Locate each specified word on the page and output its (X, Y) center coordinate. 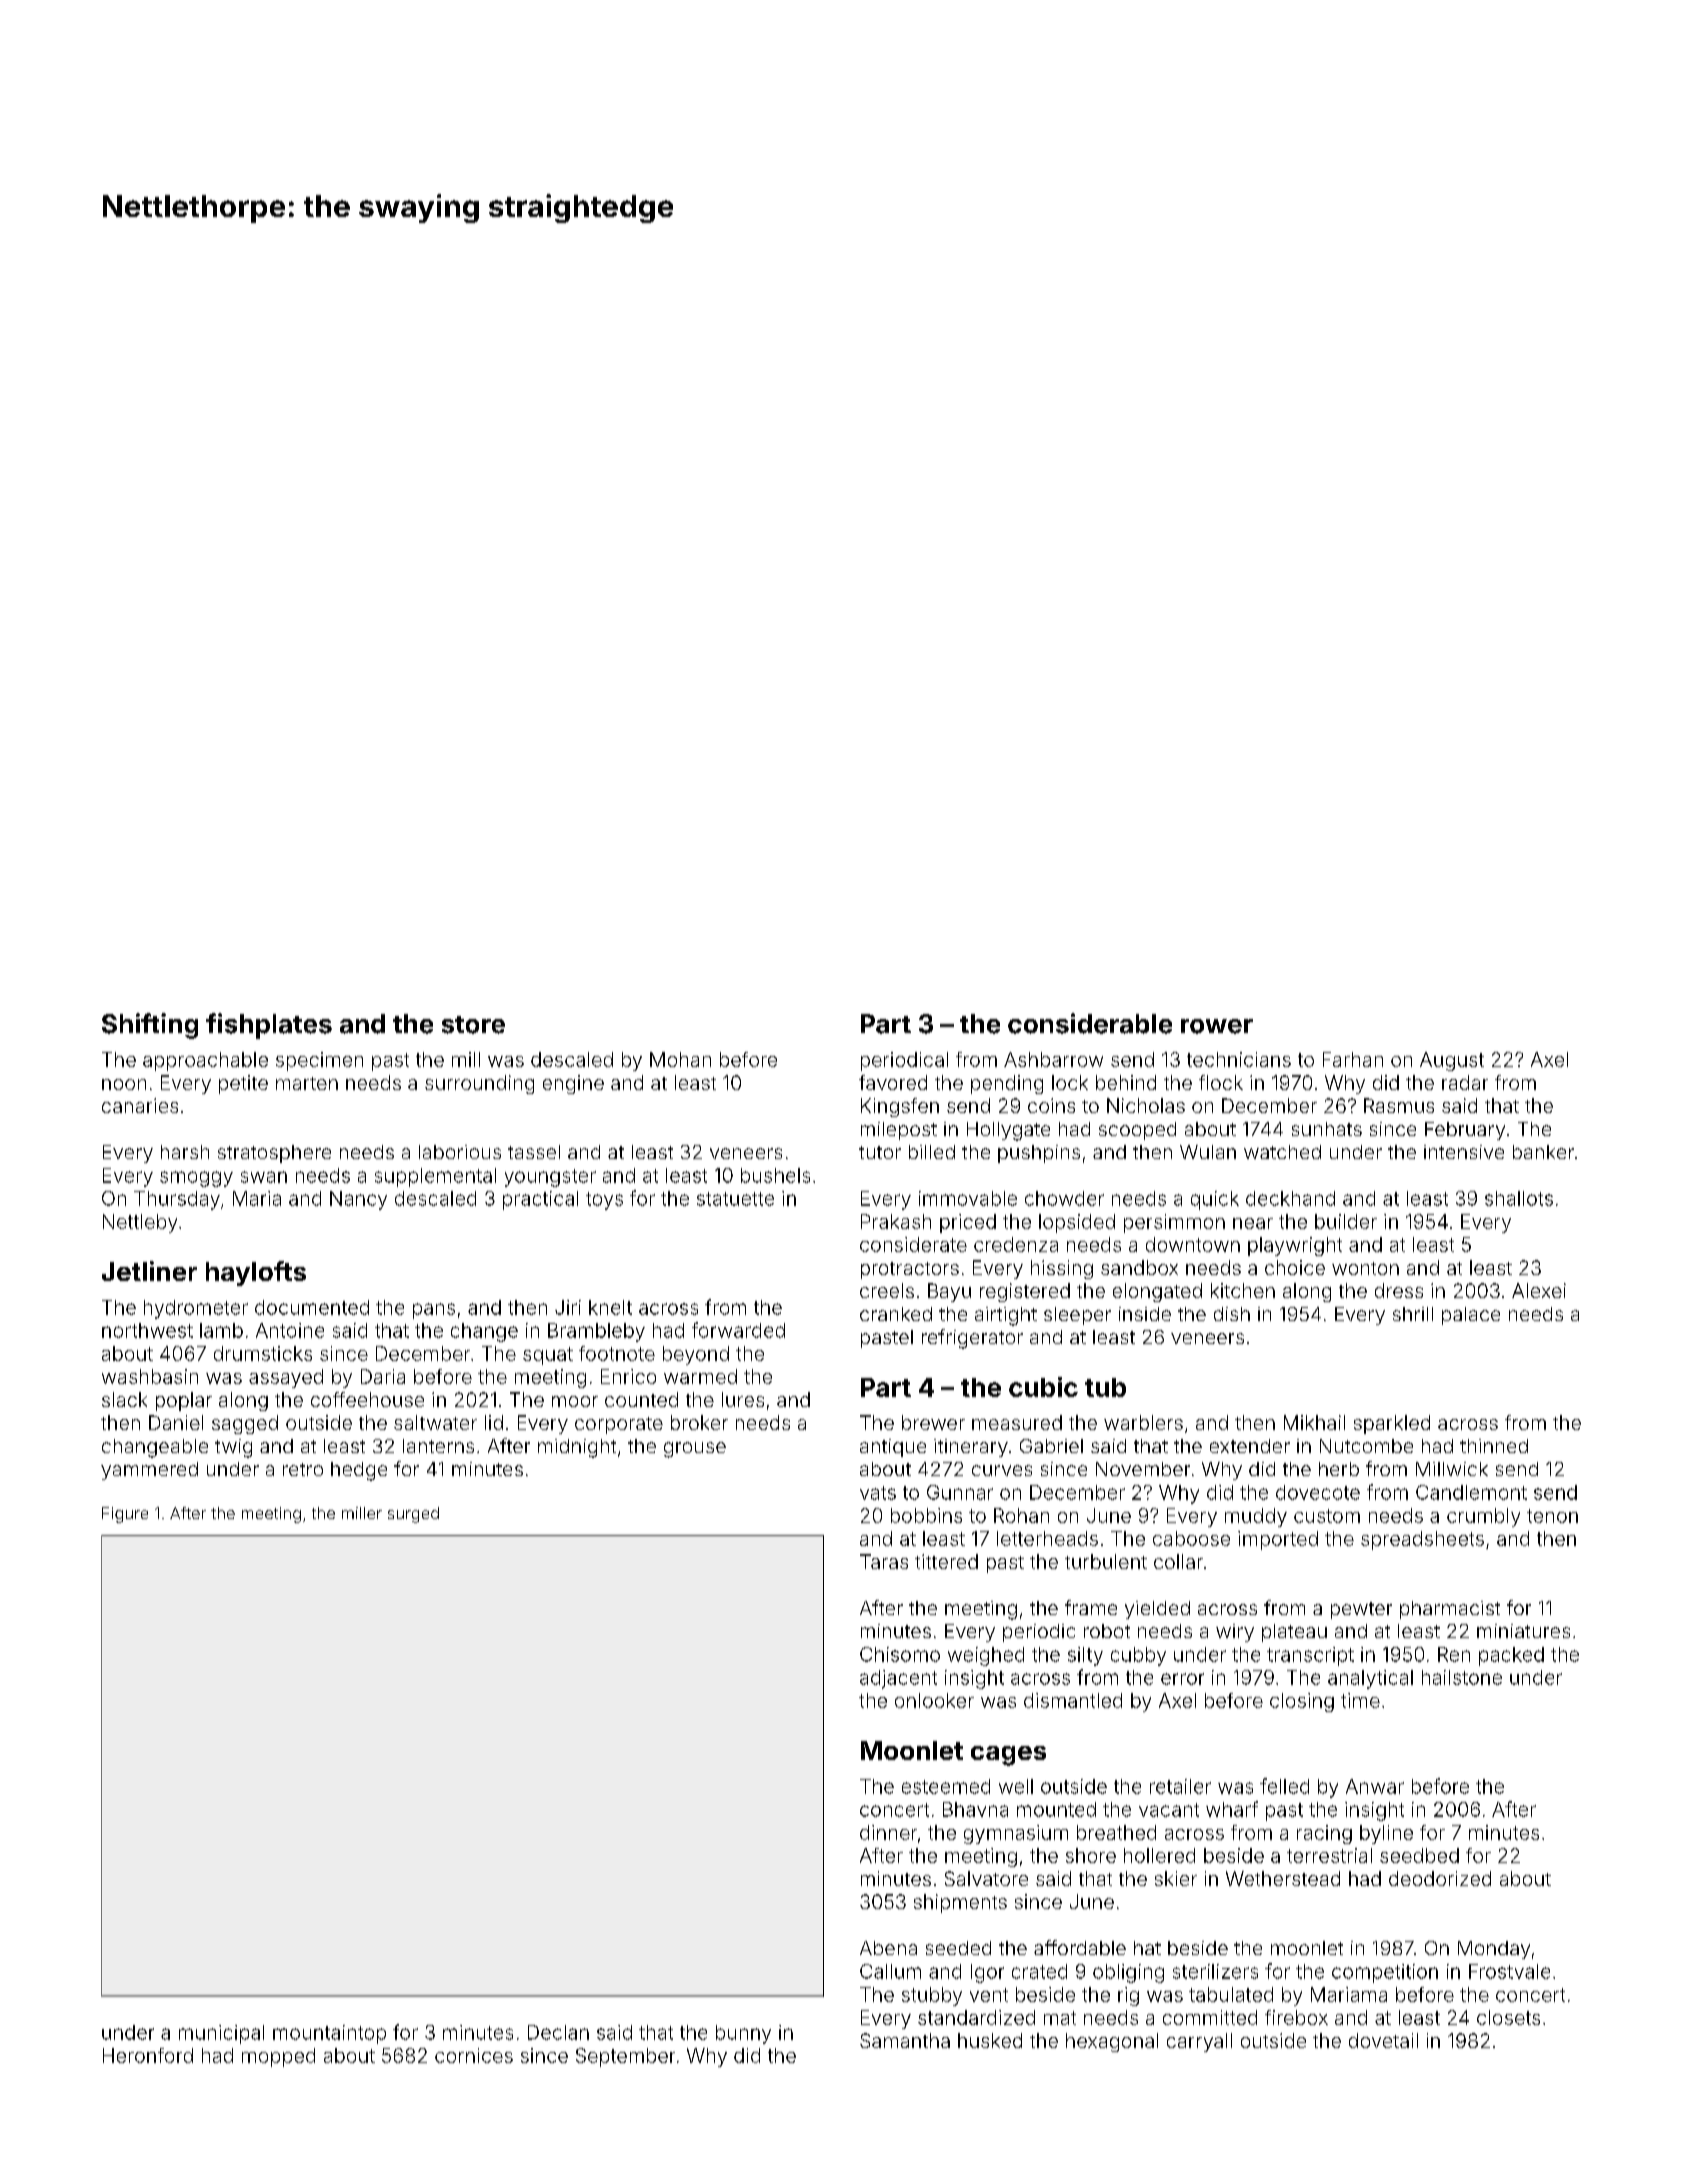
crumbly (1483, 1517)
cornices (474, 2055)
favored (893, 1082)
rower (1217, 1026)
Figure (125, 1515)
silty (1085, 1656)
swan (264, 1177)
